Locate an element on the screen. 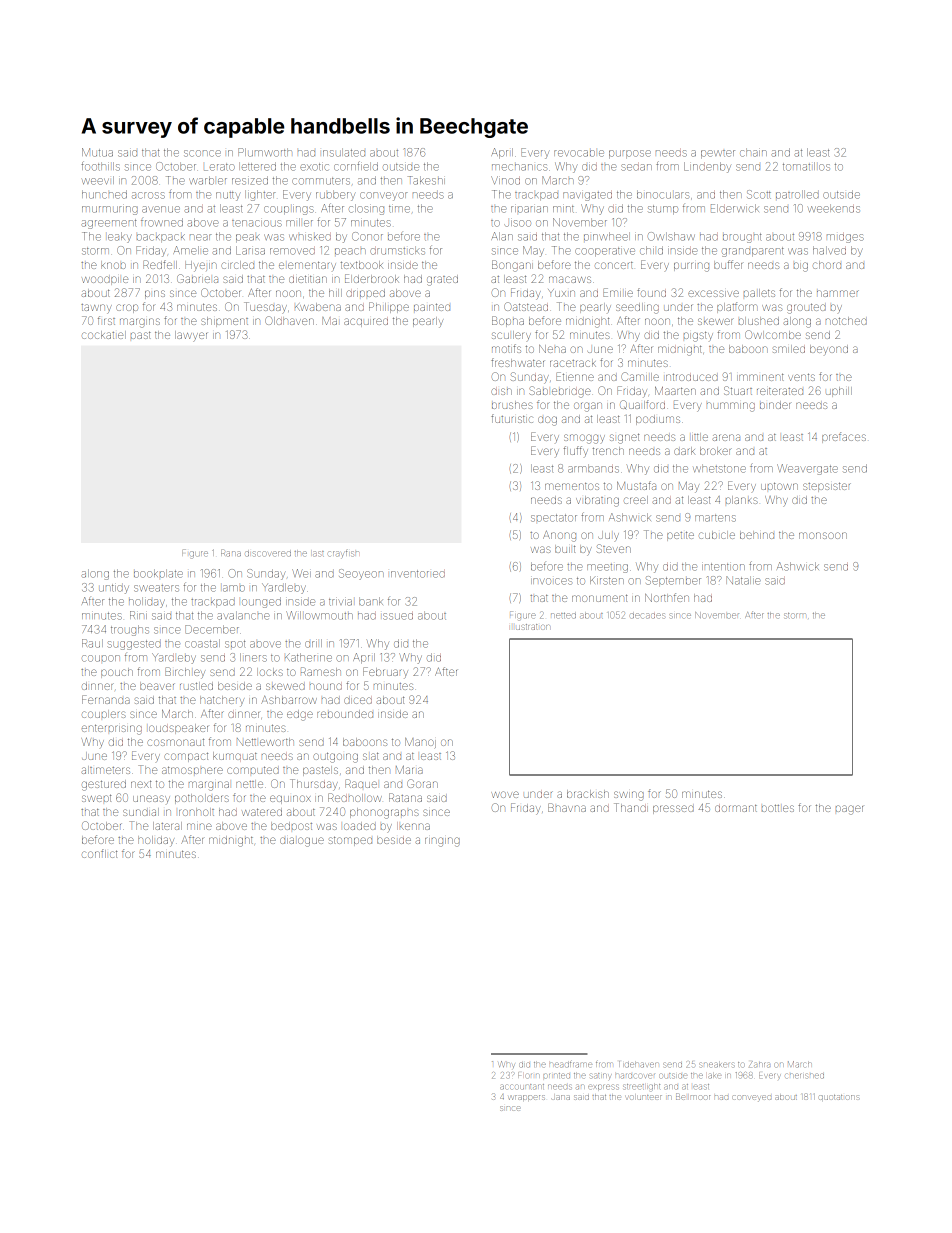  accountant is located at coordinates (522, 1086).
